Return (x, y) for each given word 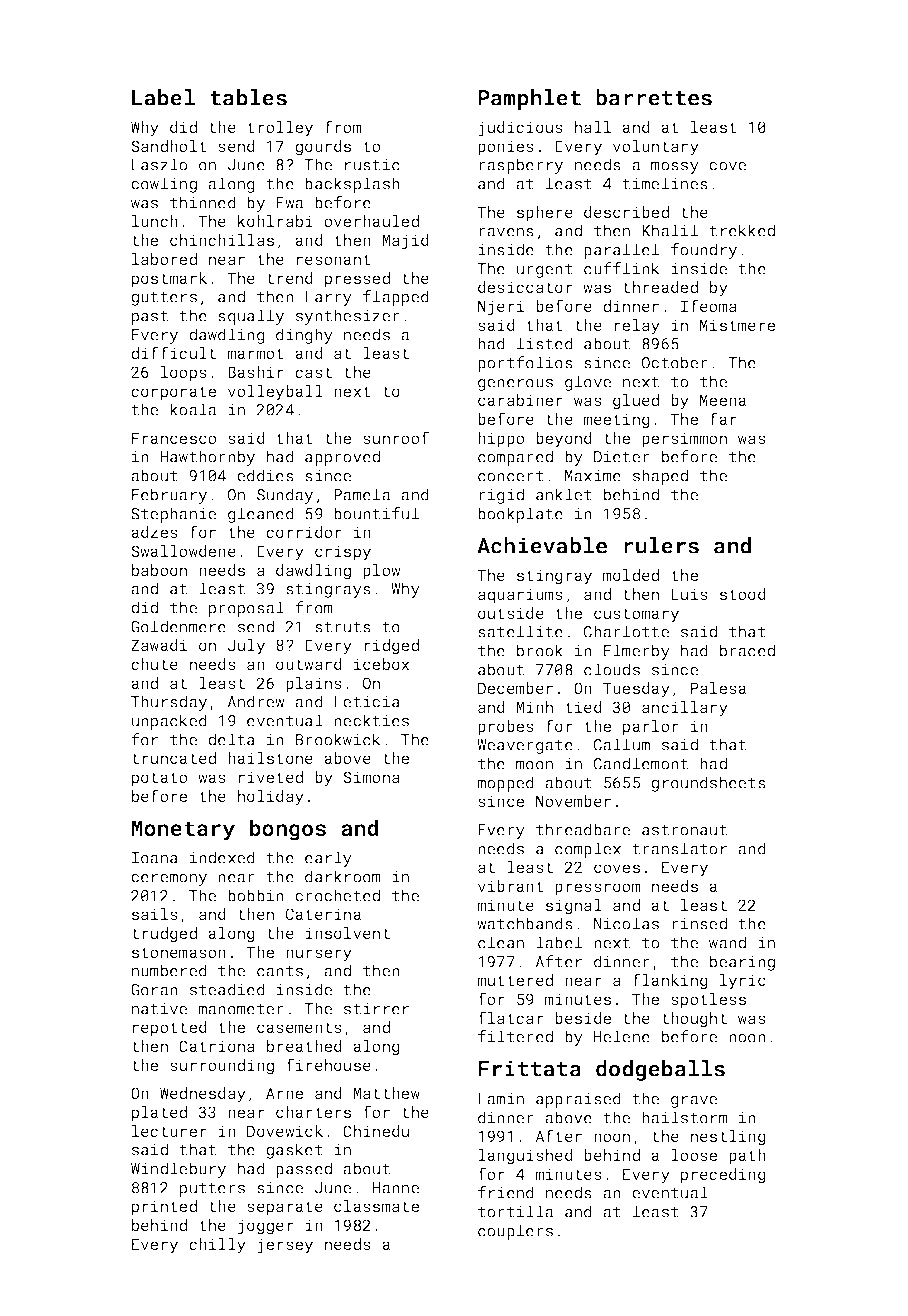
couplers (515, 1232)
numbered (169, 970)
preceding (723, 1176)
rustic (372, 165)
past (150, 318)
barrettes (654, 97)
